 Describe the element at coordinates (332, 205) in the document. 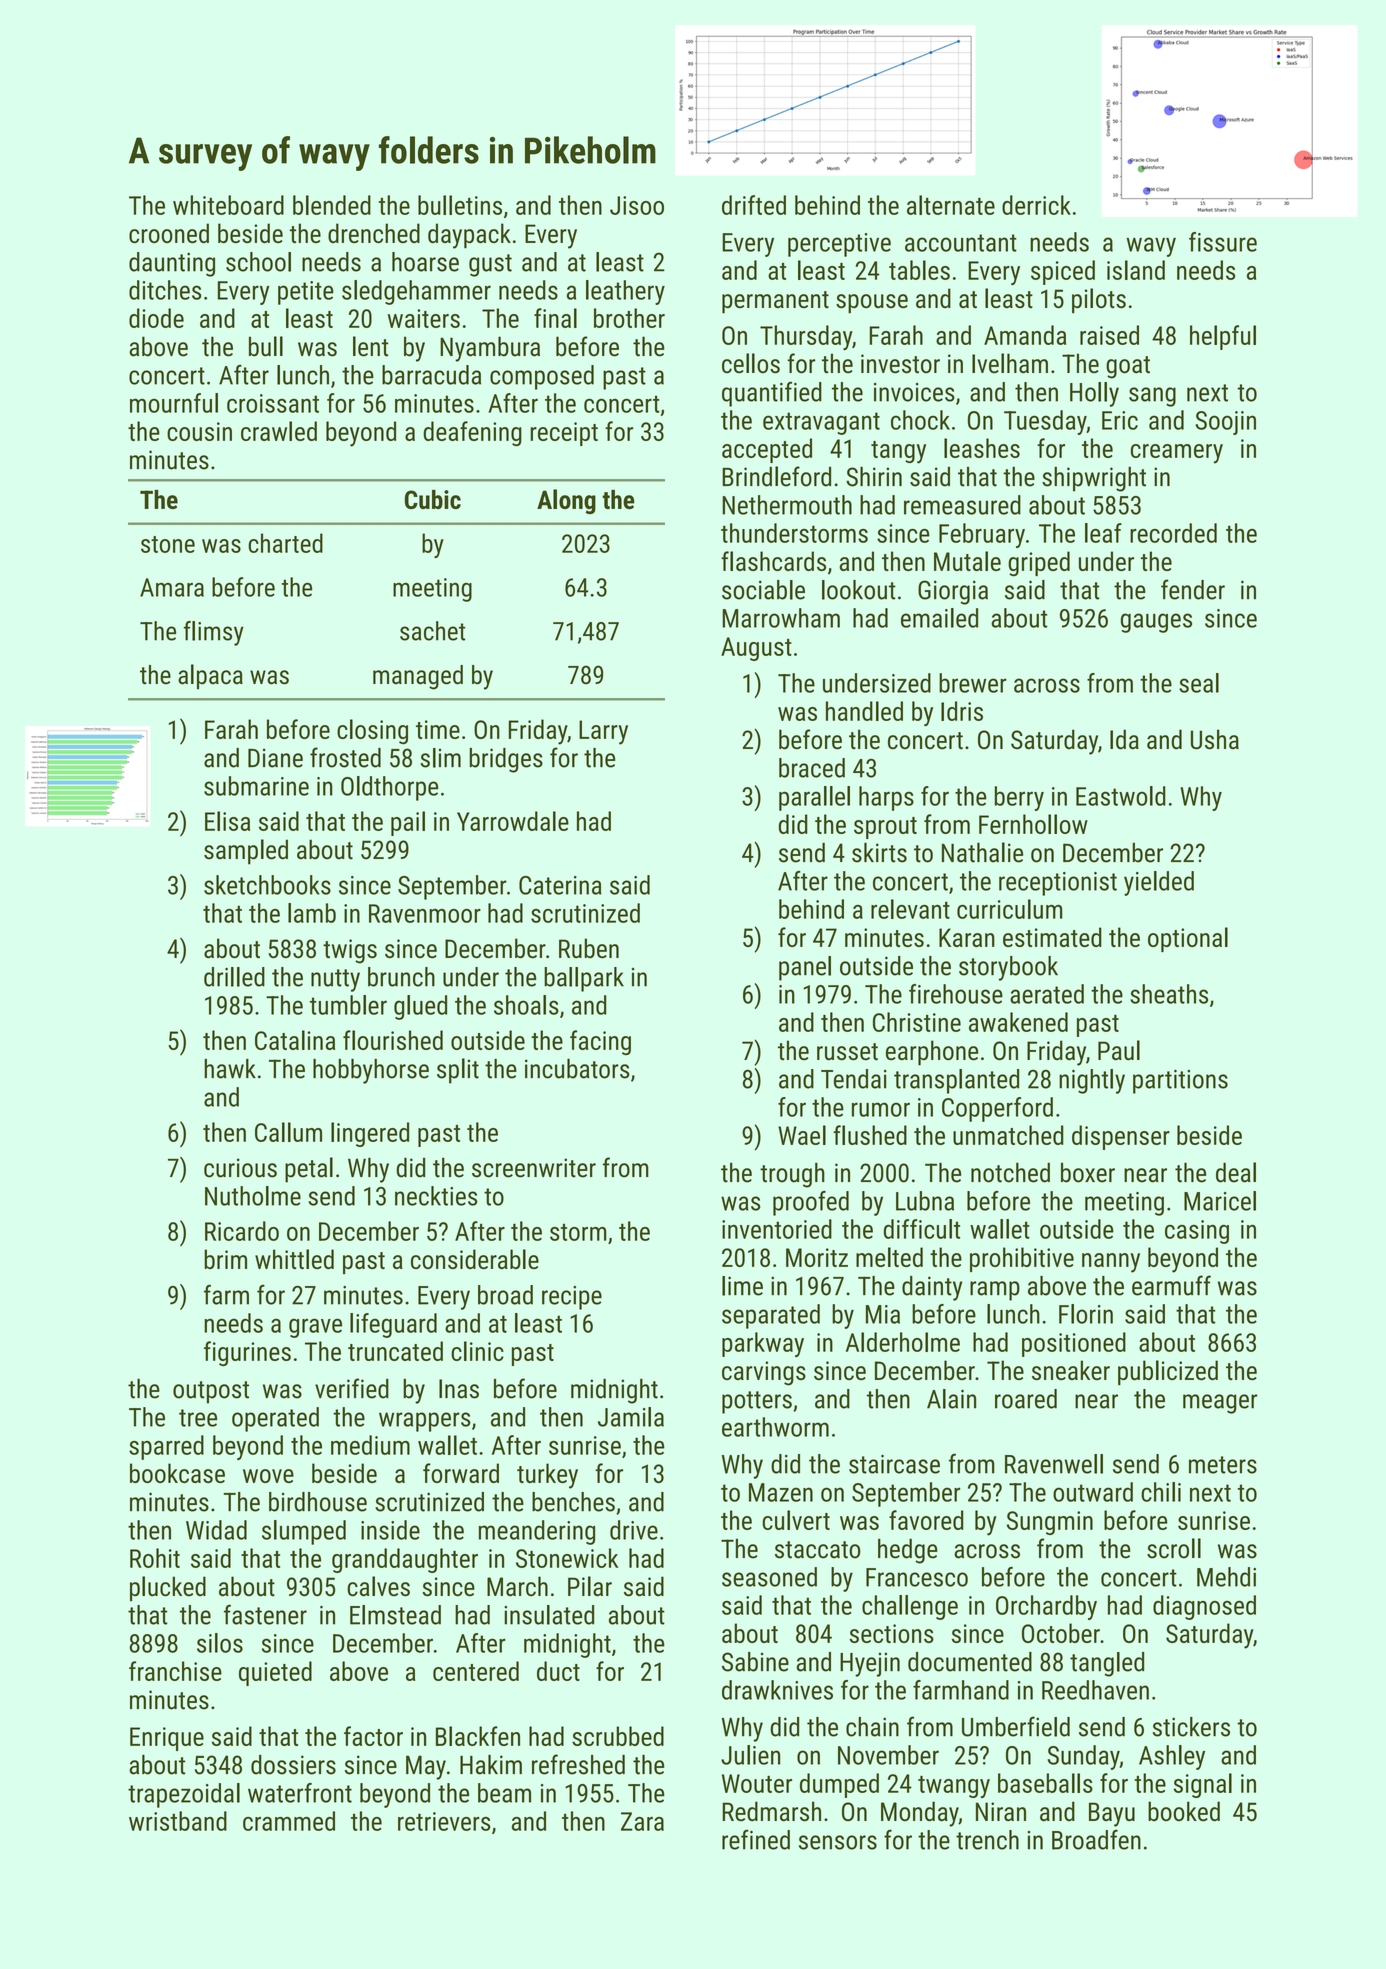

I see `blended` at that location.
